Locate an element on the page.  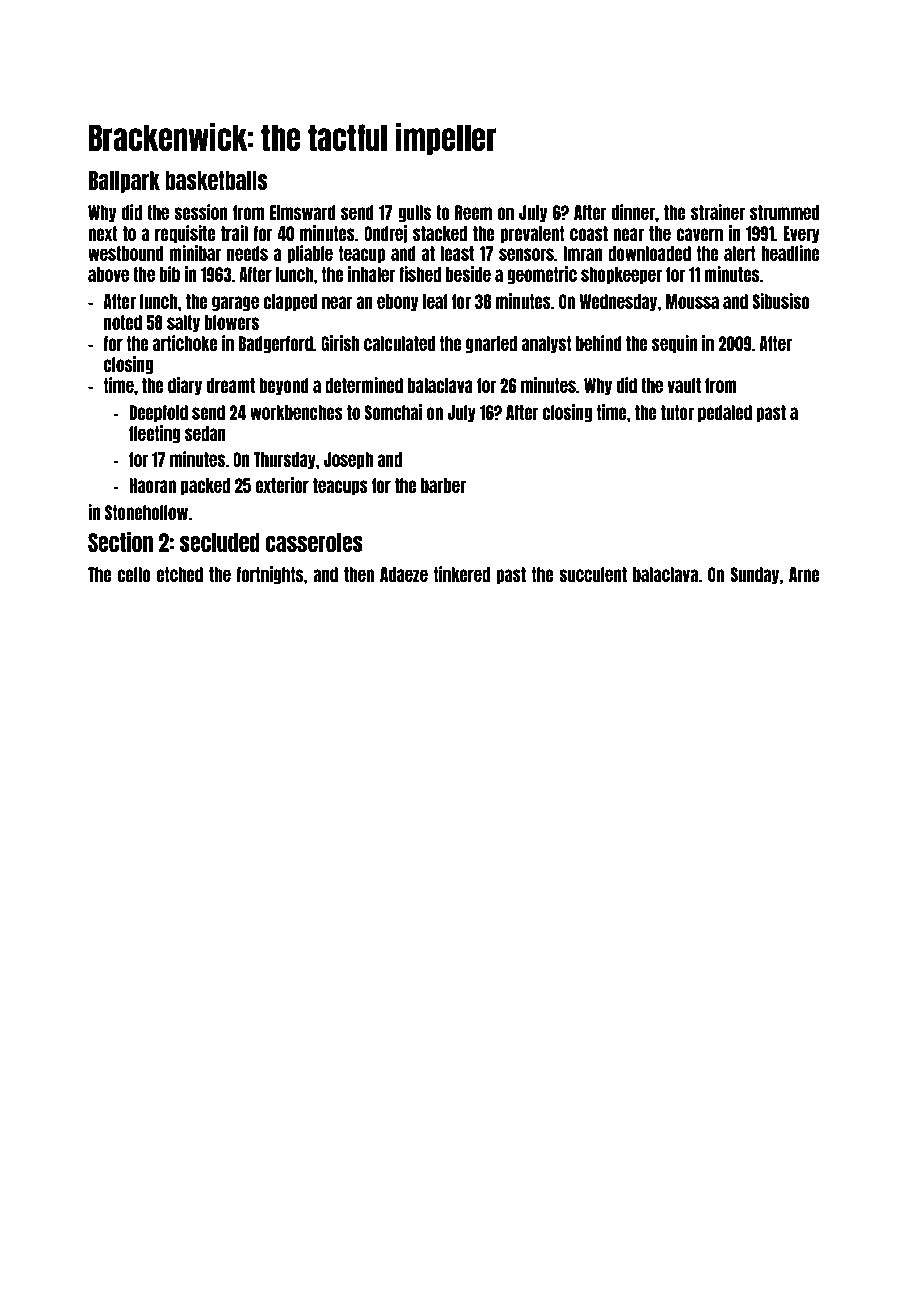
dinner is located at coordinates (633, 212).
